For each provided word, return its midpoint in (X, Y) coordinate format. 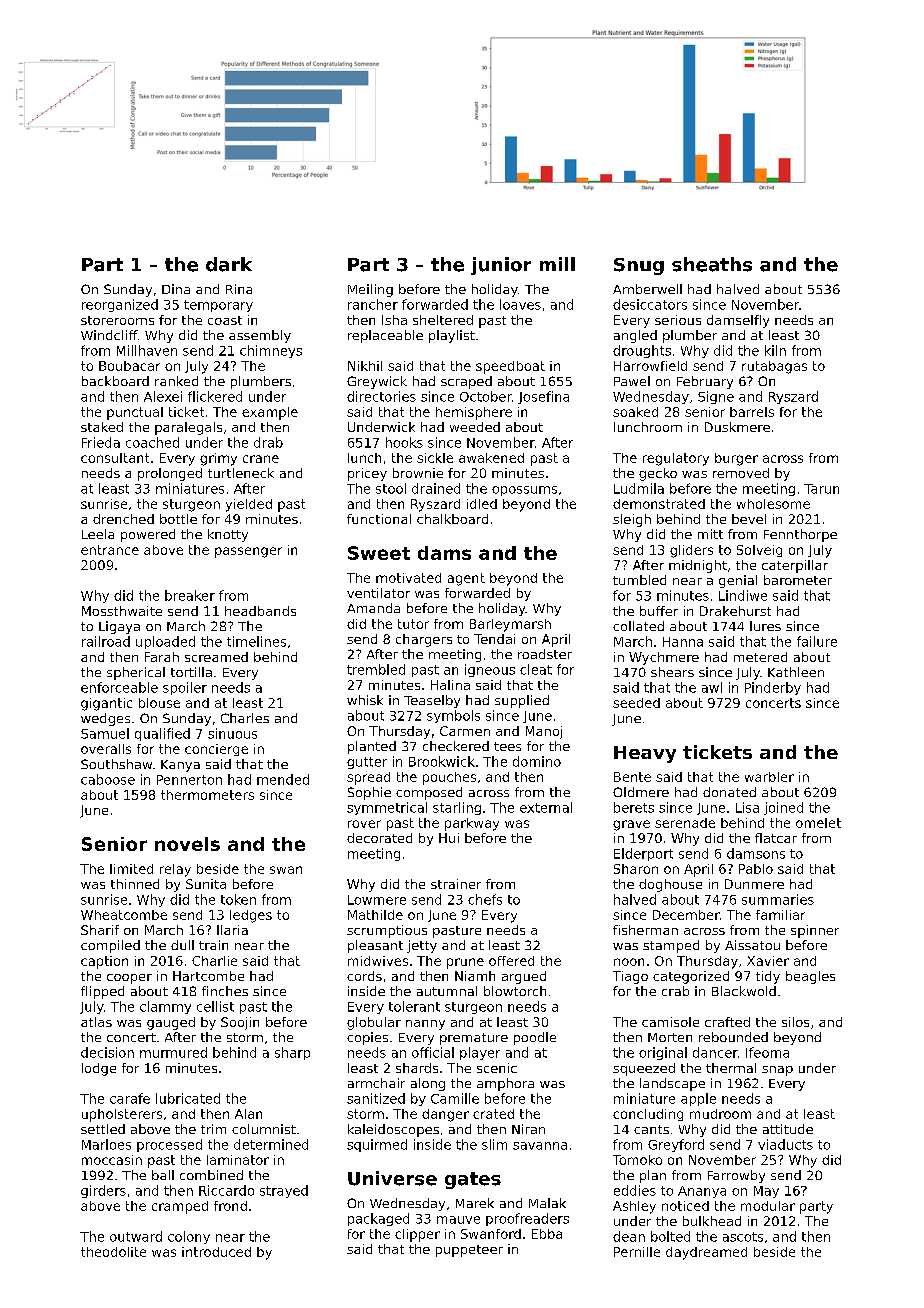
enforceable (119, 687)
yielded (249, 505)
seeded (636, 703)
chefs (485, 899)
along (428, 1084)
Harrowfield (650, 366)
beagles (810, 977)
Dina (176, 289)
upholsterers (122, 1115)
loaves (520, 304)
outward (136, 1236)
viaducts (785, 1144)
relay (175, 870)
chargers (424, 640)
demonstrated (659, 504)
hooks (404, 442)
